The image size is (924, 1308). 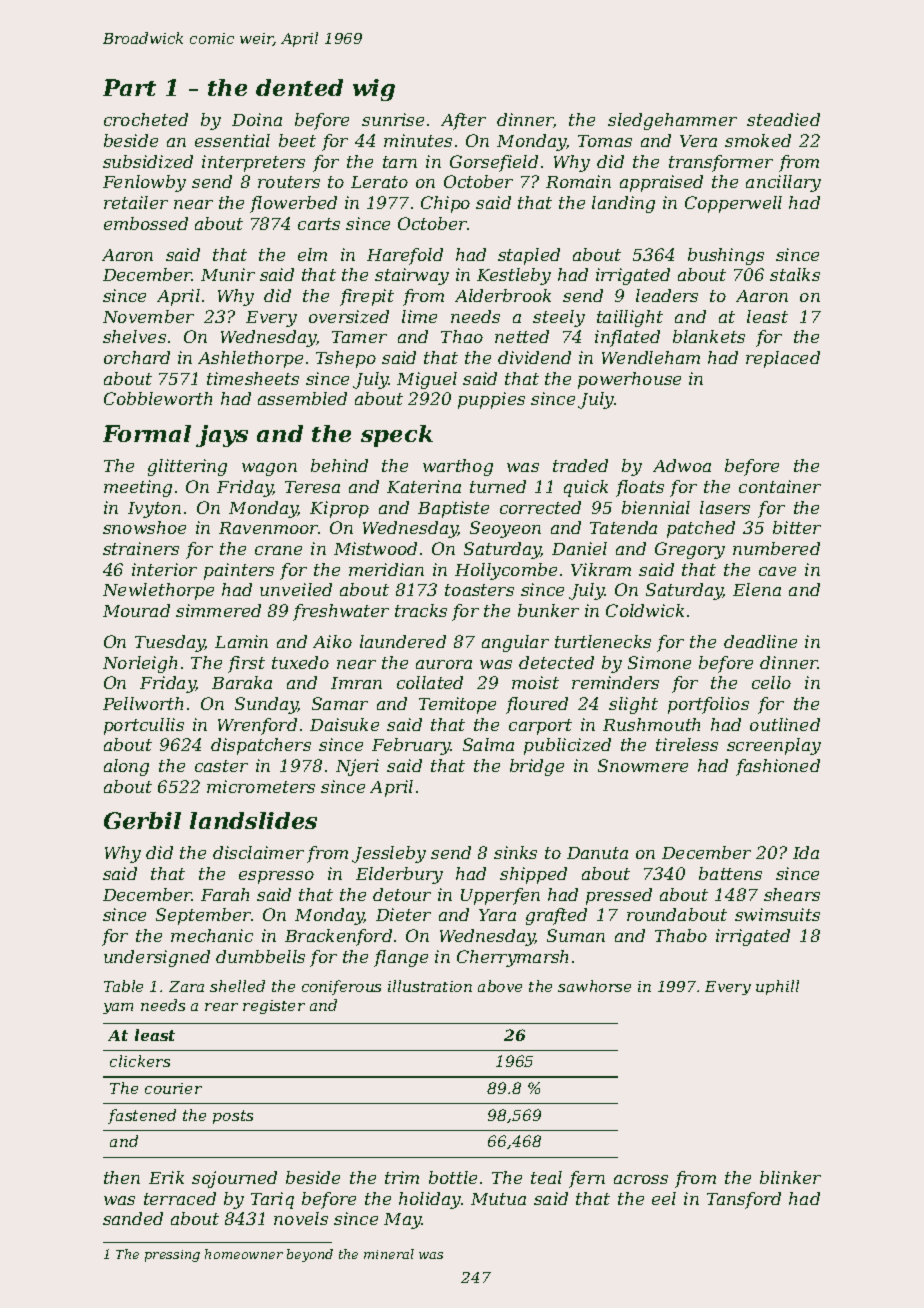 I want to click on Elena, so click(x=757, y=589).
